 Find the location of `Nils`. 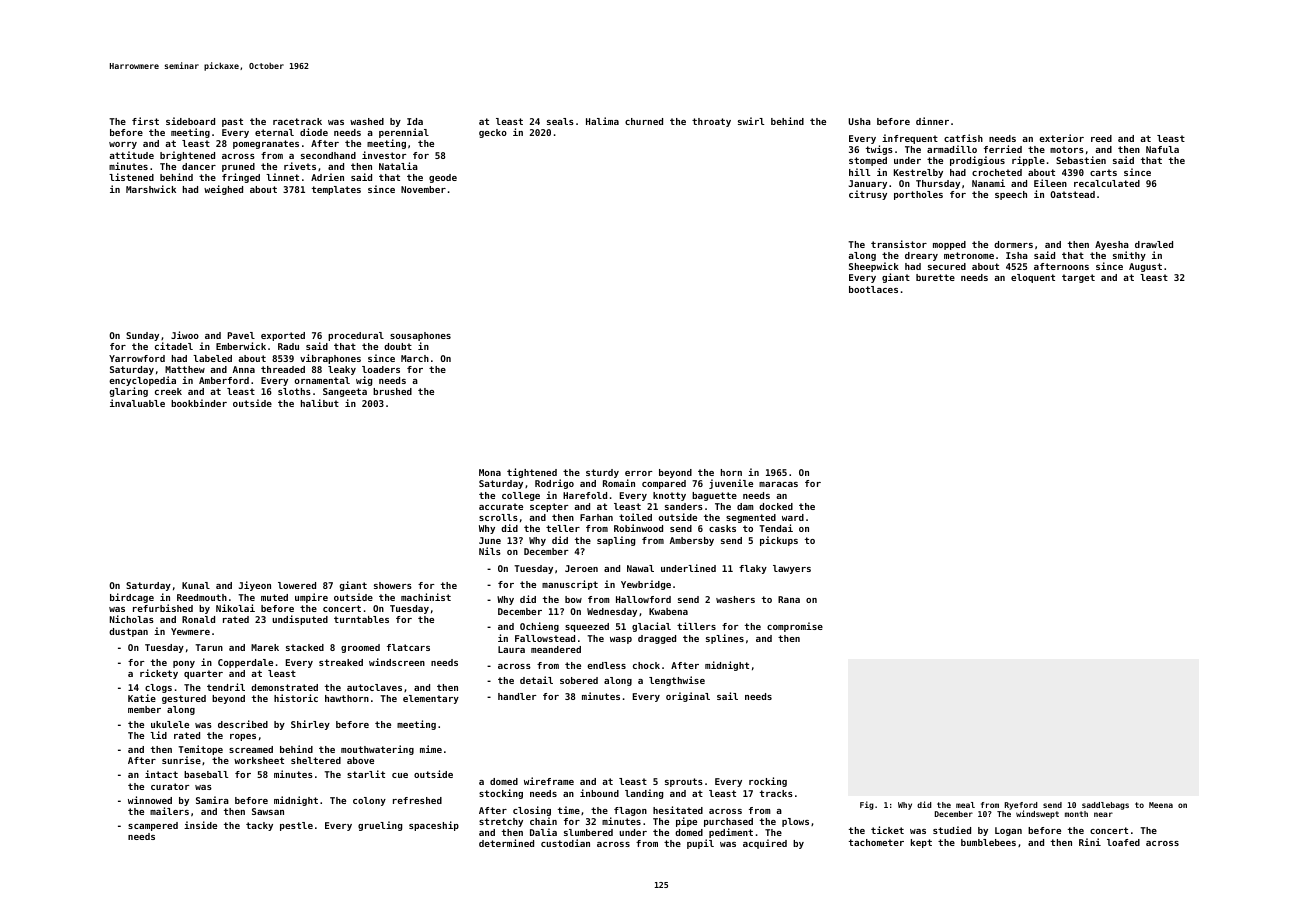

Nils is located at coordinates (490, 551).
